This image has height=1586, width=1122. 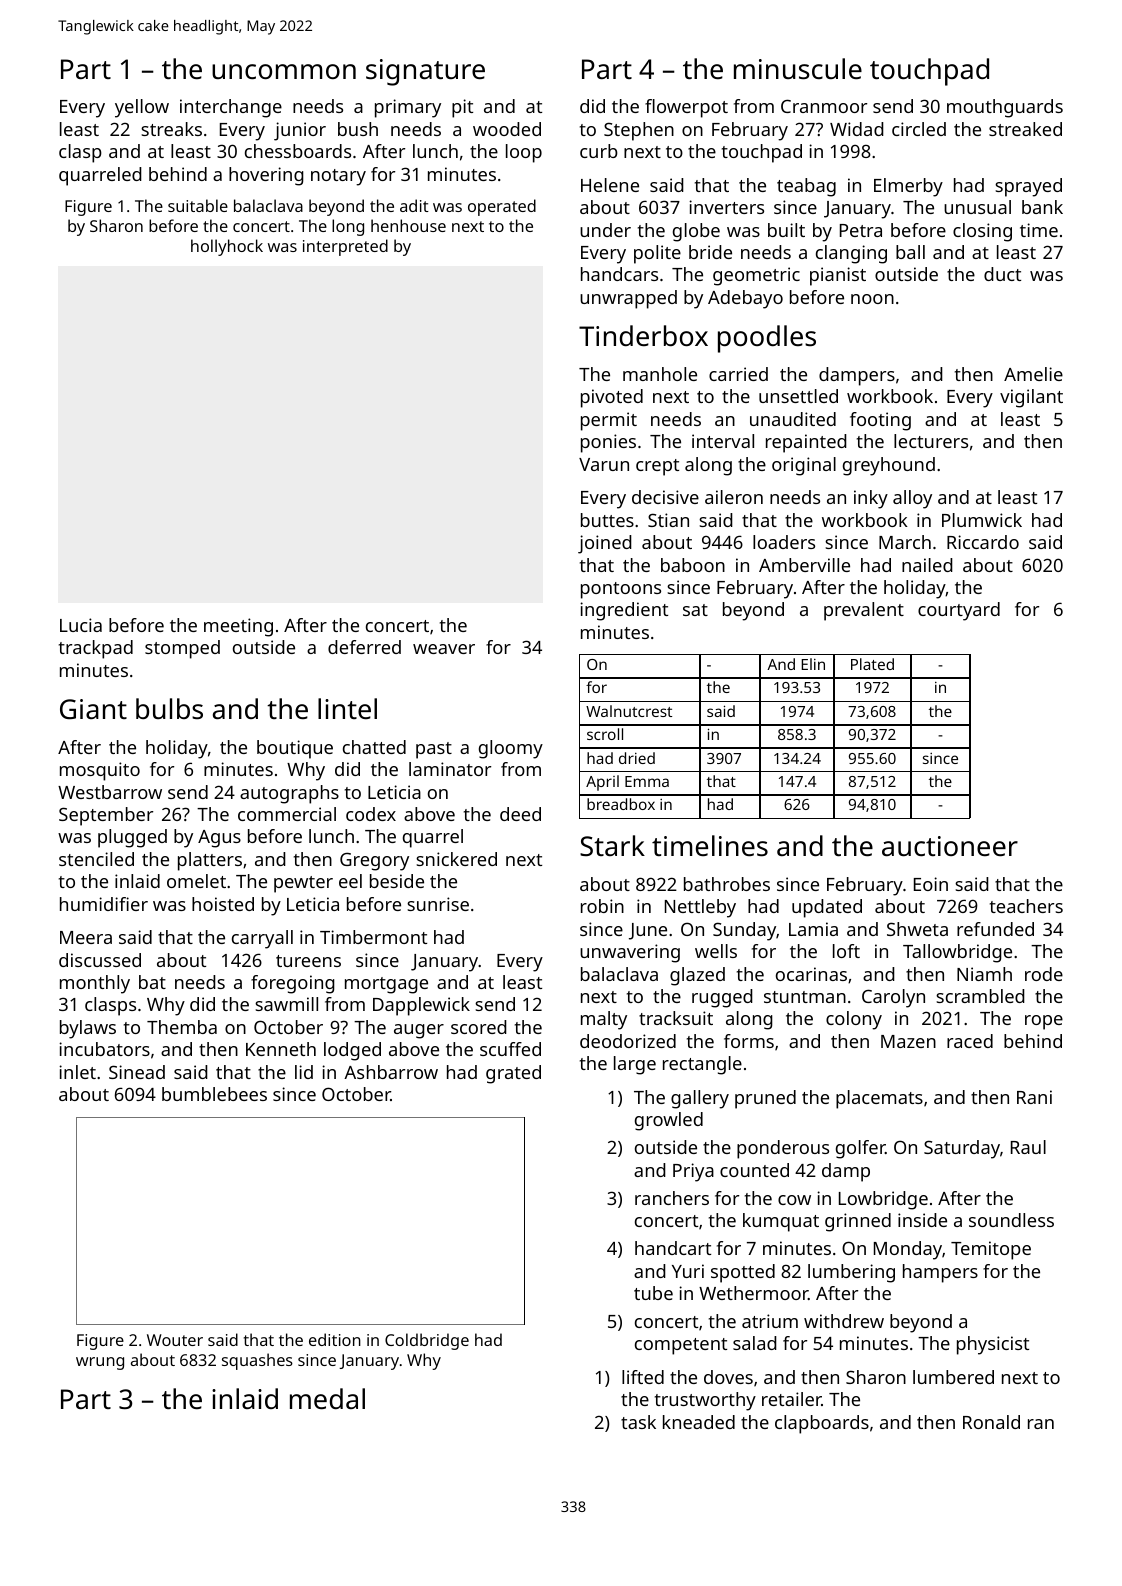 I want to click on yellow, so click(x=142, y=108).
